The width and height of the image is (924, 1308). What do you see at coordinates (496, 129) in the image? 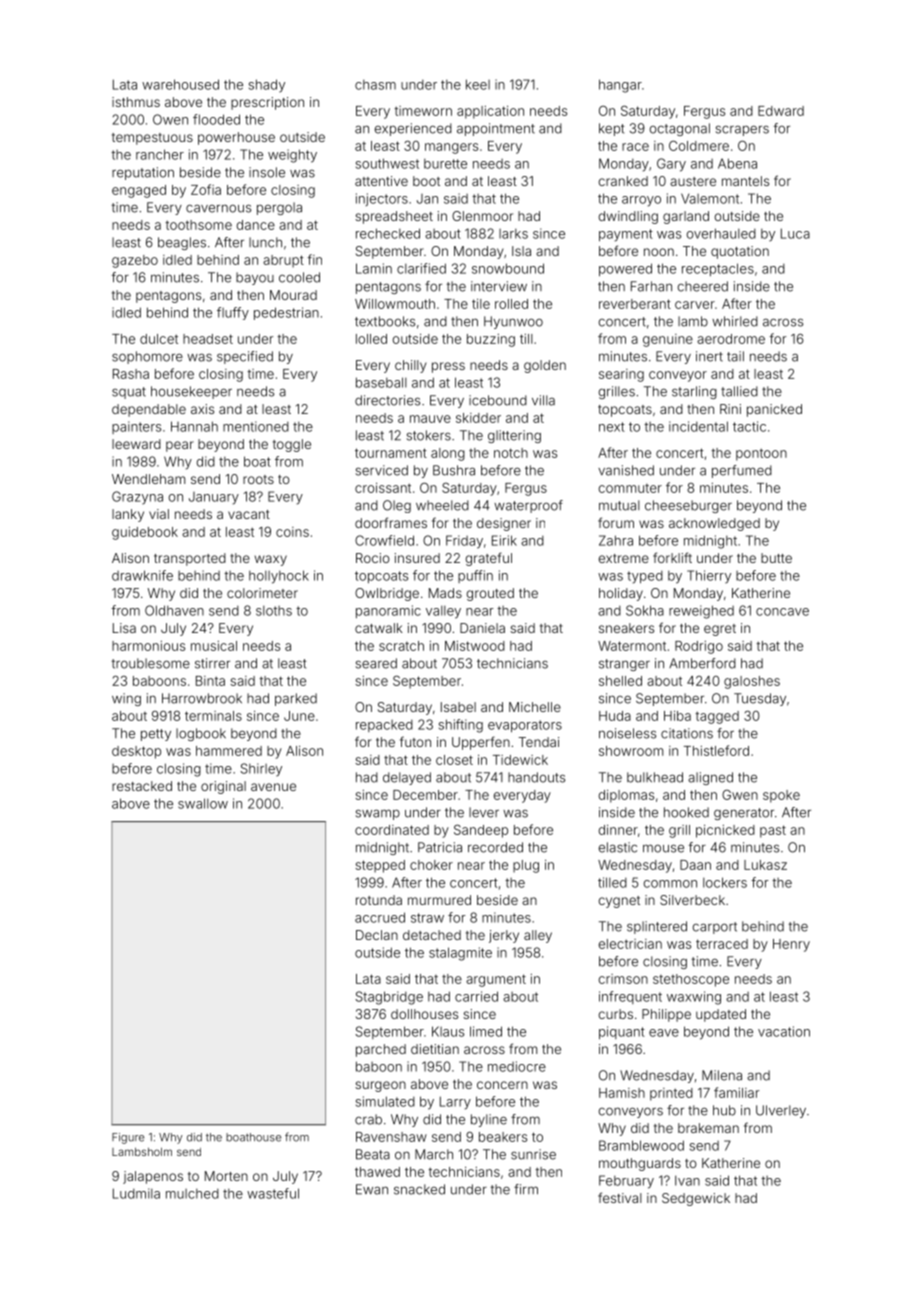
I see `appointment` at bounding box center [496, 129].
